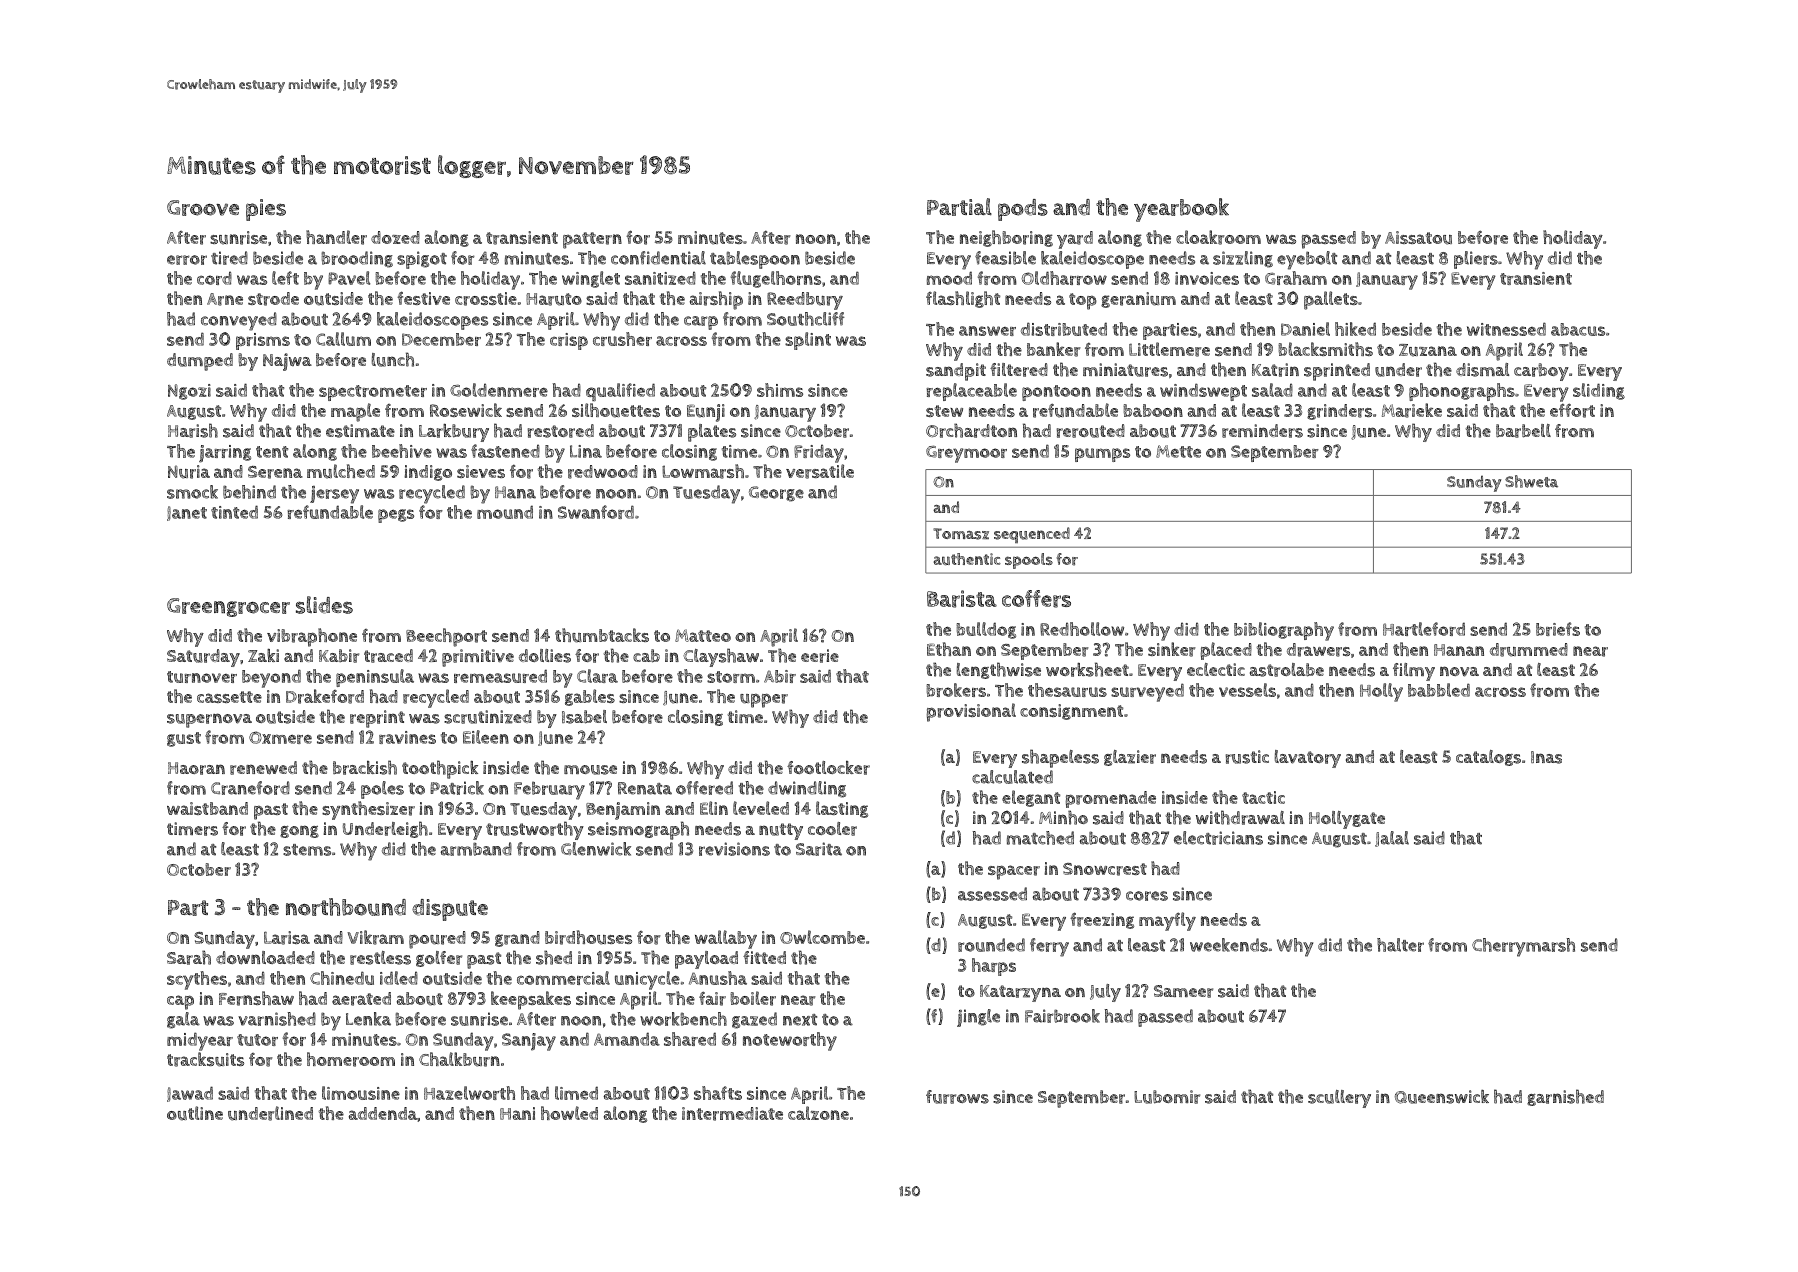 The height and width of the document is (1272, 1798). I want to click on yearbook, so click(1181, 210).
